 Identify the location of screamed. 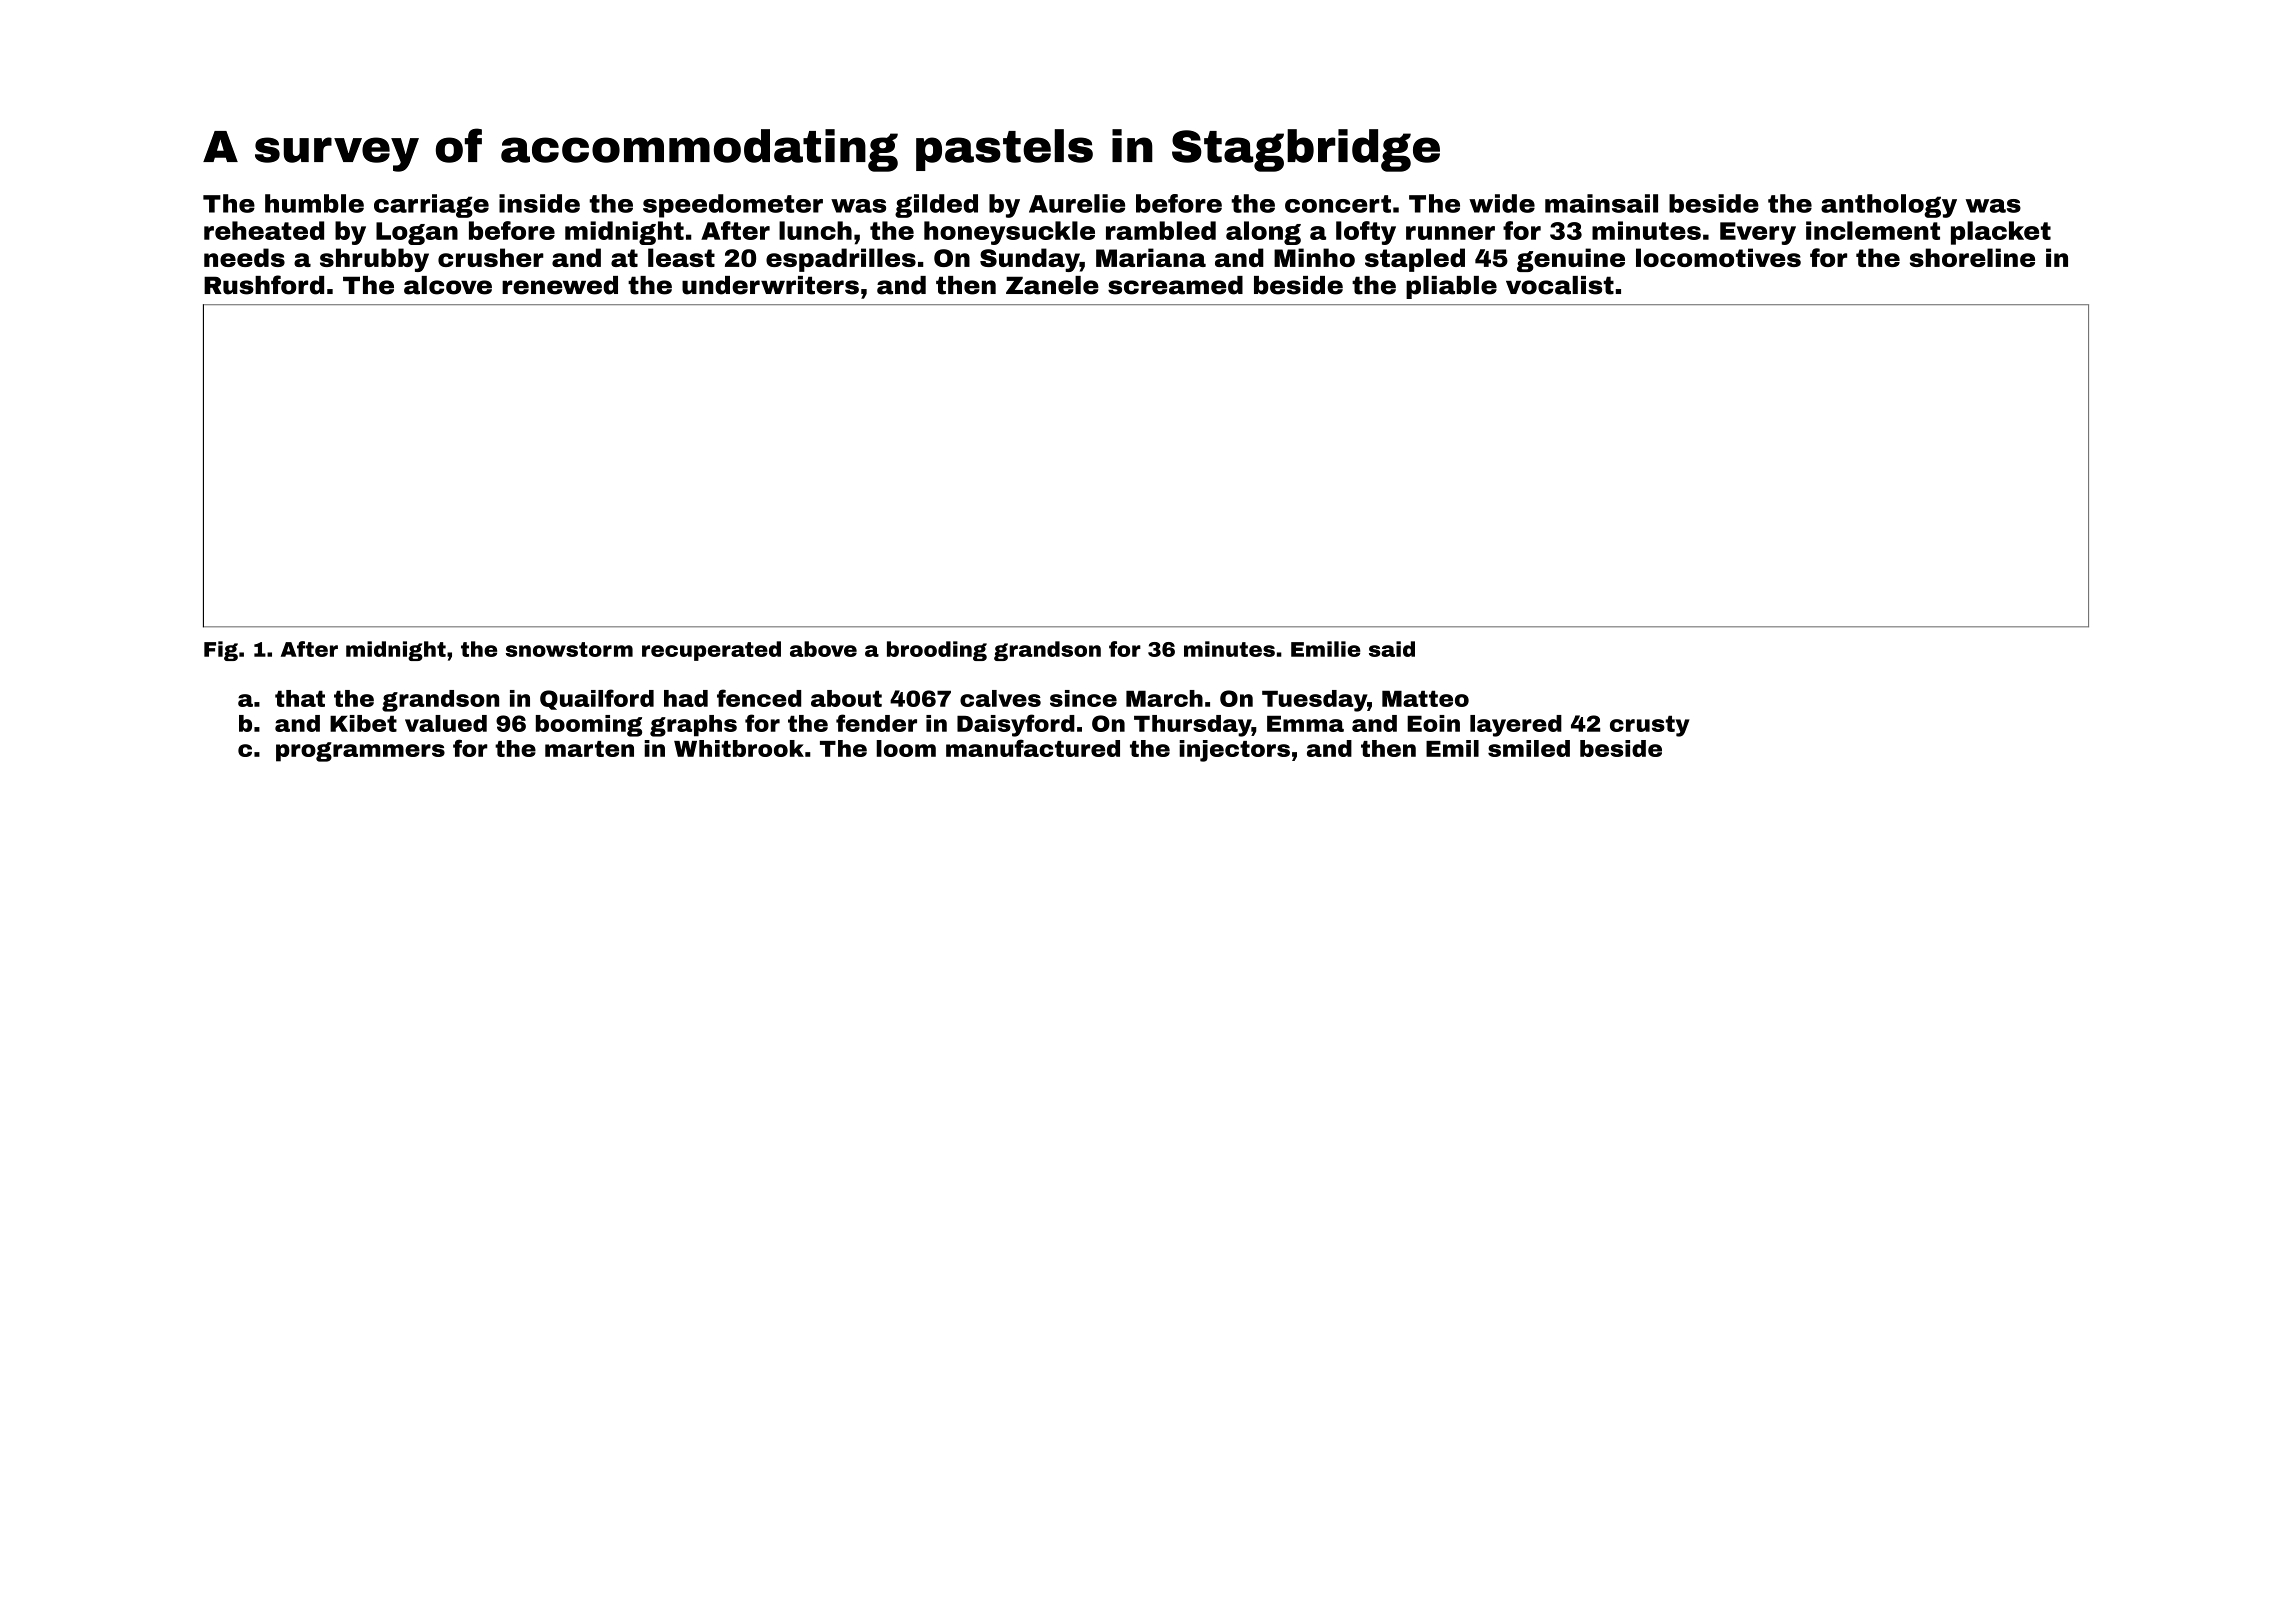
(1175, 285).
